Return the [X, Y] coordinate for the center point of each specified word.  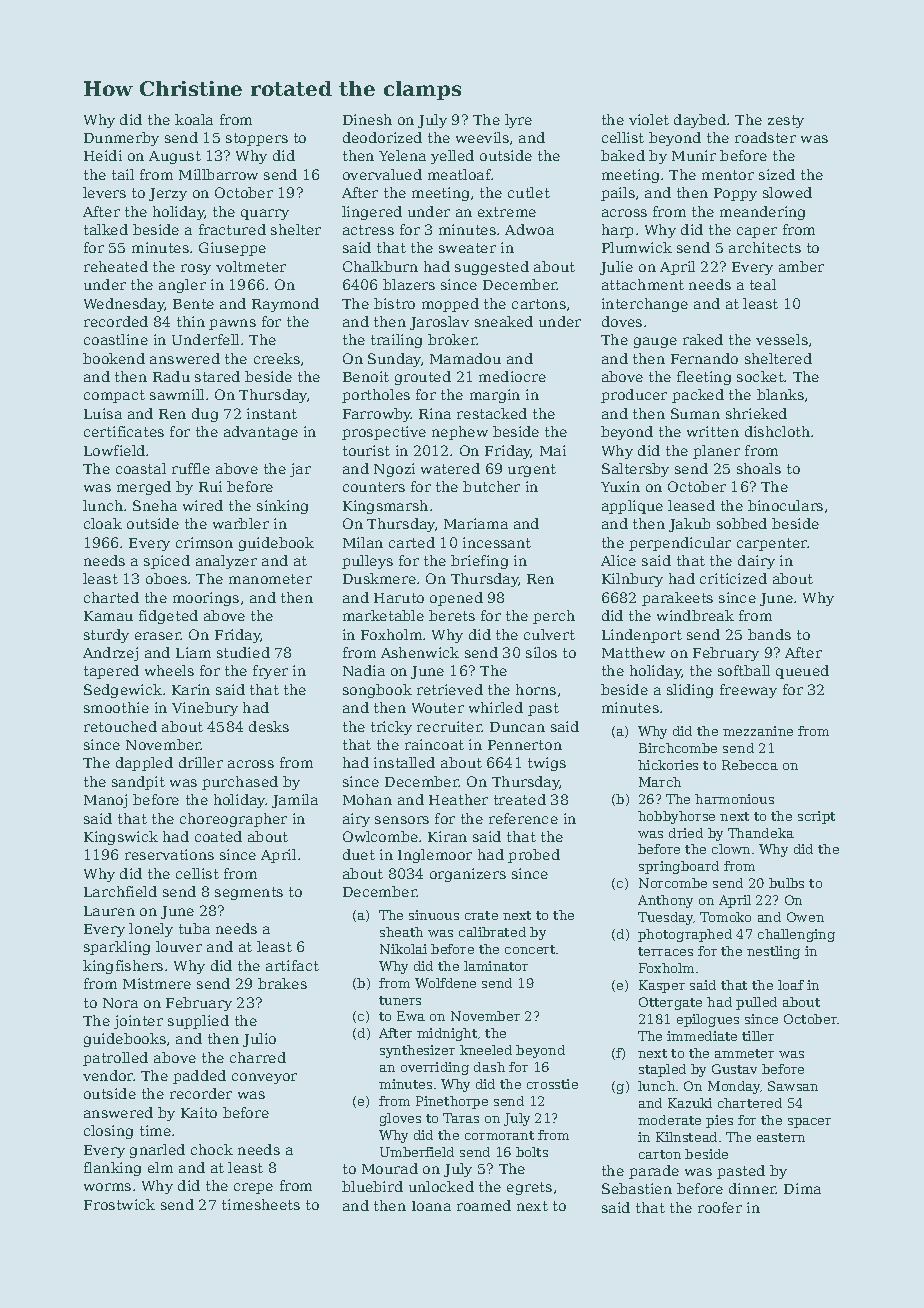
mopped [450, 305]
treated [520, 799]
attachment [643, 284]
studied [243, 652]
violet [649, 119]
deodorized [382, 137]
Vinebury [205, 709]
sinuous [434, 915]
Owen [805, 917]
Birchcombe [678, 748]
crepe [253, 1188]
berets [452, 615]
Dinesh [367, 119]
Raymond [285, 305]
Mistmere [157, 983]
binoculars [785, 505]
